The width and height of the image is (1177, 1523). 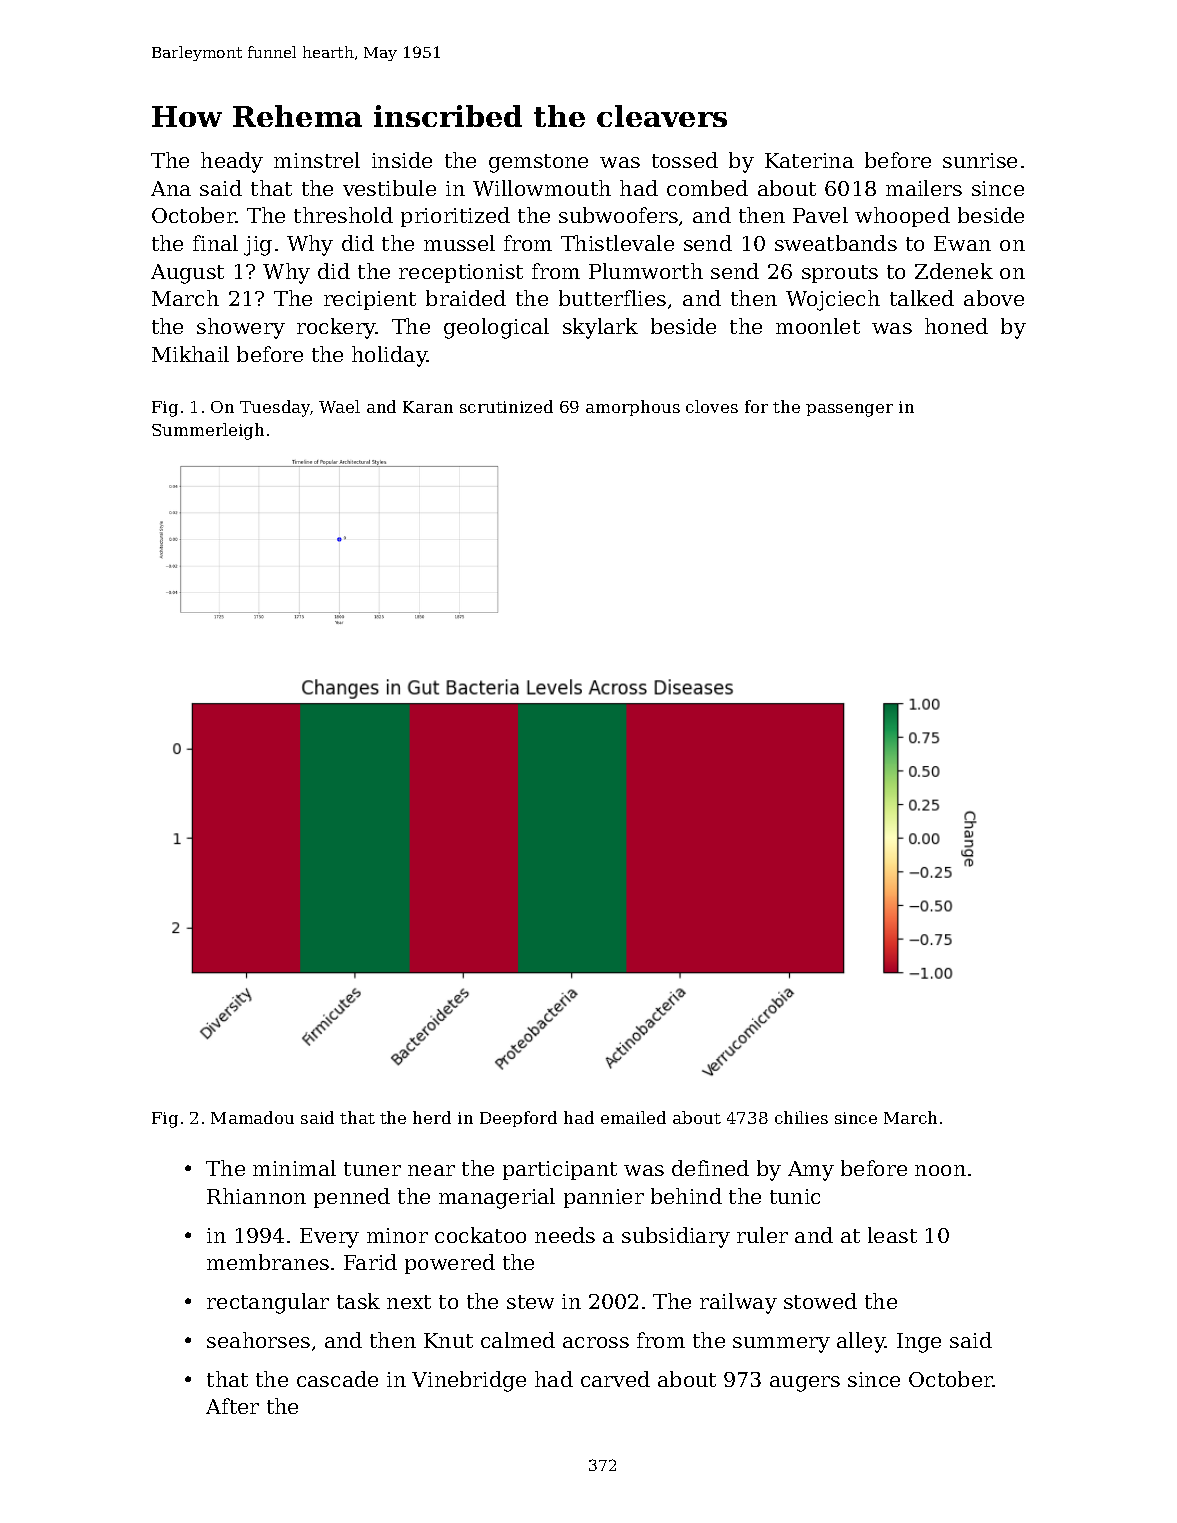 I want to click on Karan, so click(x=428, y=407).
